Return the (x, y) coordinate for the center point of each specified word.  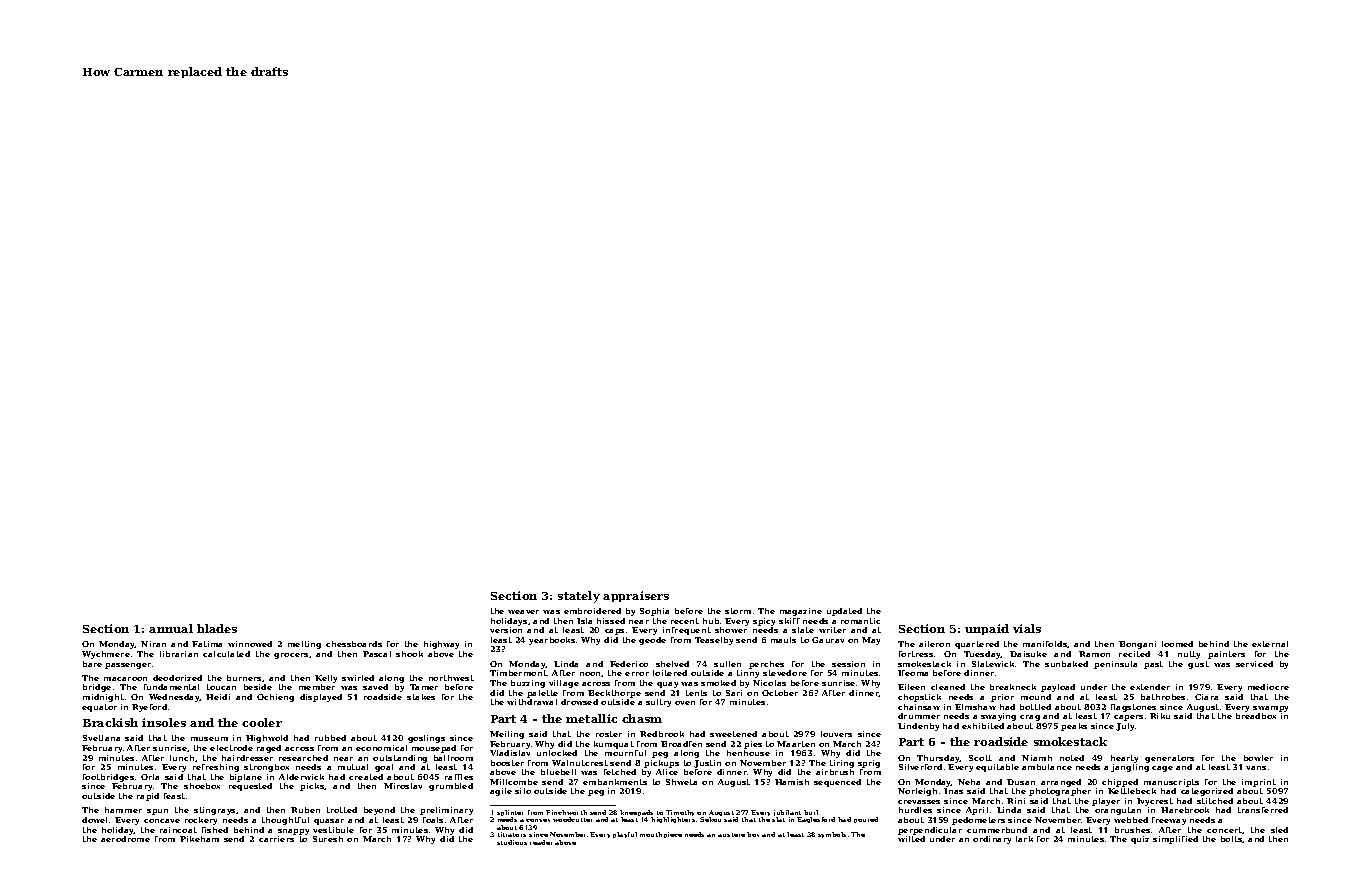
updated (844, 612)
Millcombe (514, 782)
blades (217, 628)
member (317, 687)
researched (303, 758)
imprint (1259, 783)
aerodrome (125, 839)
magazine (801, 612)
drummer (919, 716)
